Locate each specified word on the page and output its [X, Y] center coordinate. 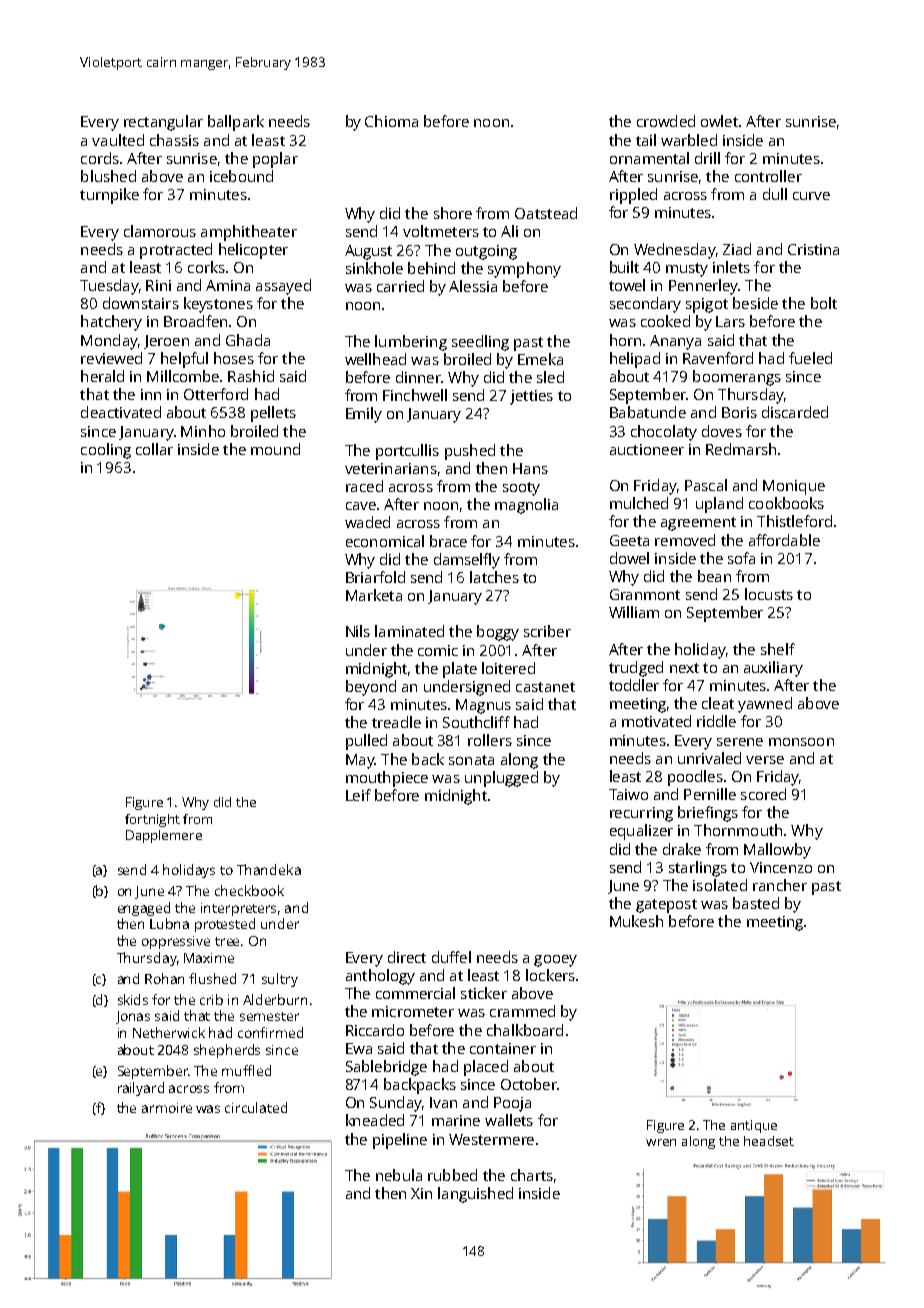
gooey [555, 961]
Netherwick [169, 1032]
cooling [106, 451]
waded [367, 522]
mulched [639, 503]
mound [275, 449]
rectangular [163, 123]
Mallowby [777, 851]
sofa [741, 558]
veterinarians [391, 468]
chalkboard [525, 1030]
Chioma [391, 121]
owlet [719, 121]
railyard [141, 1089]
